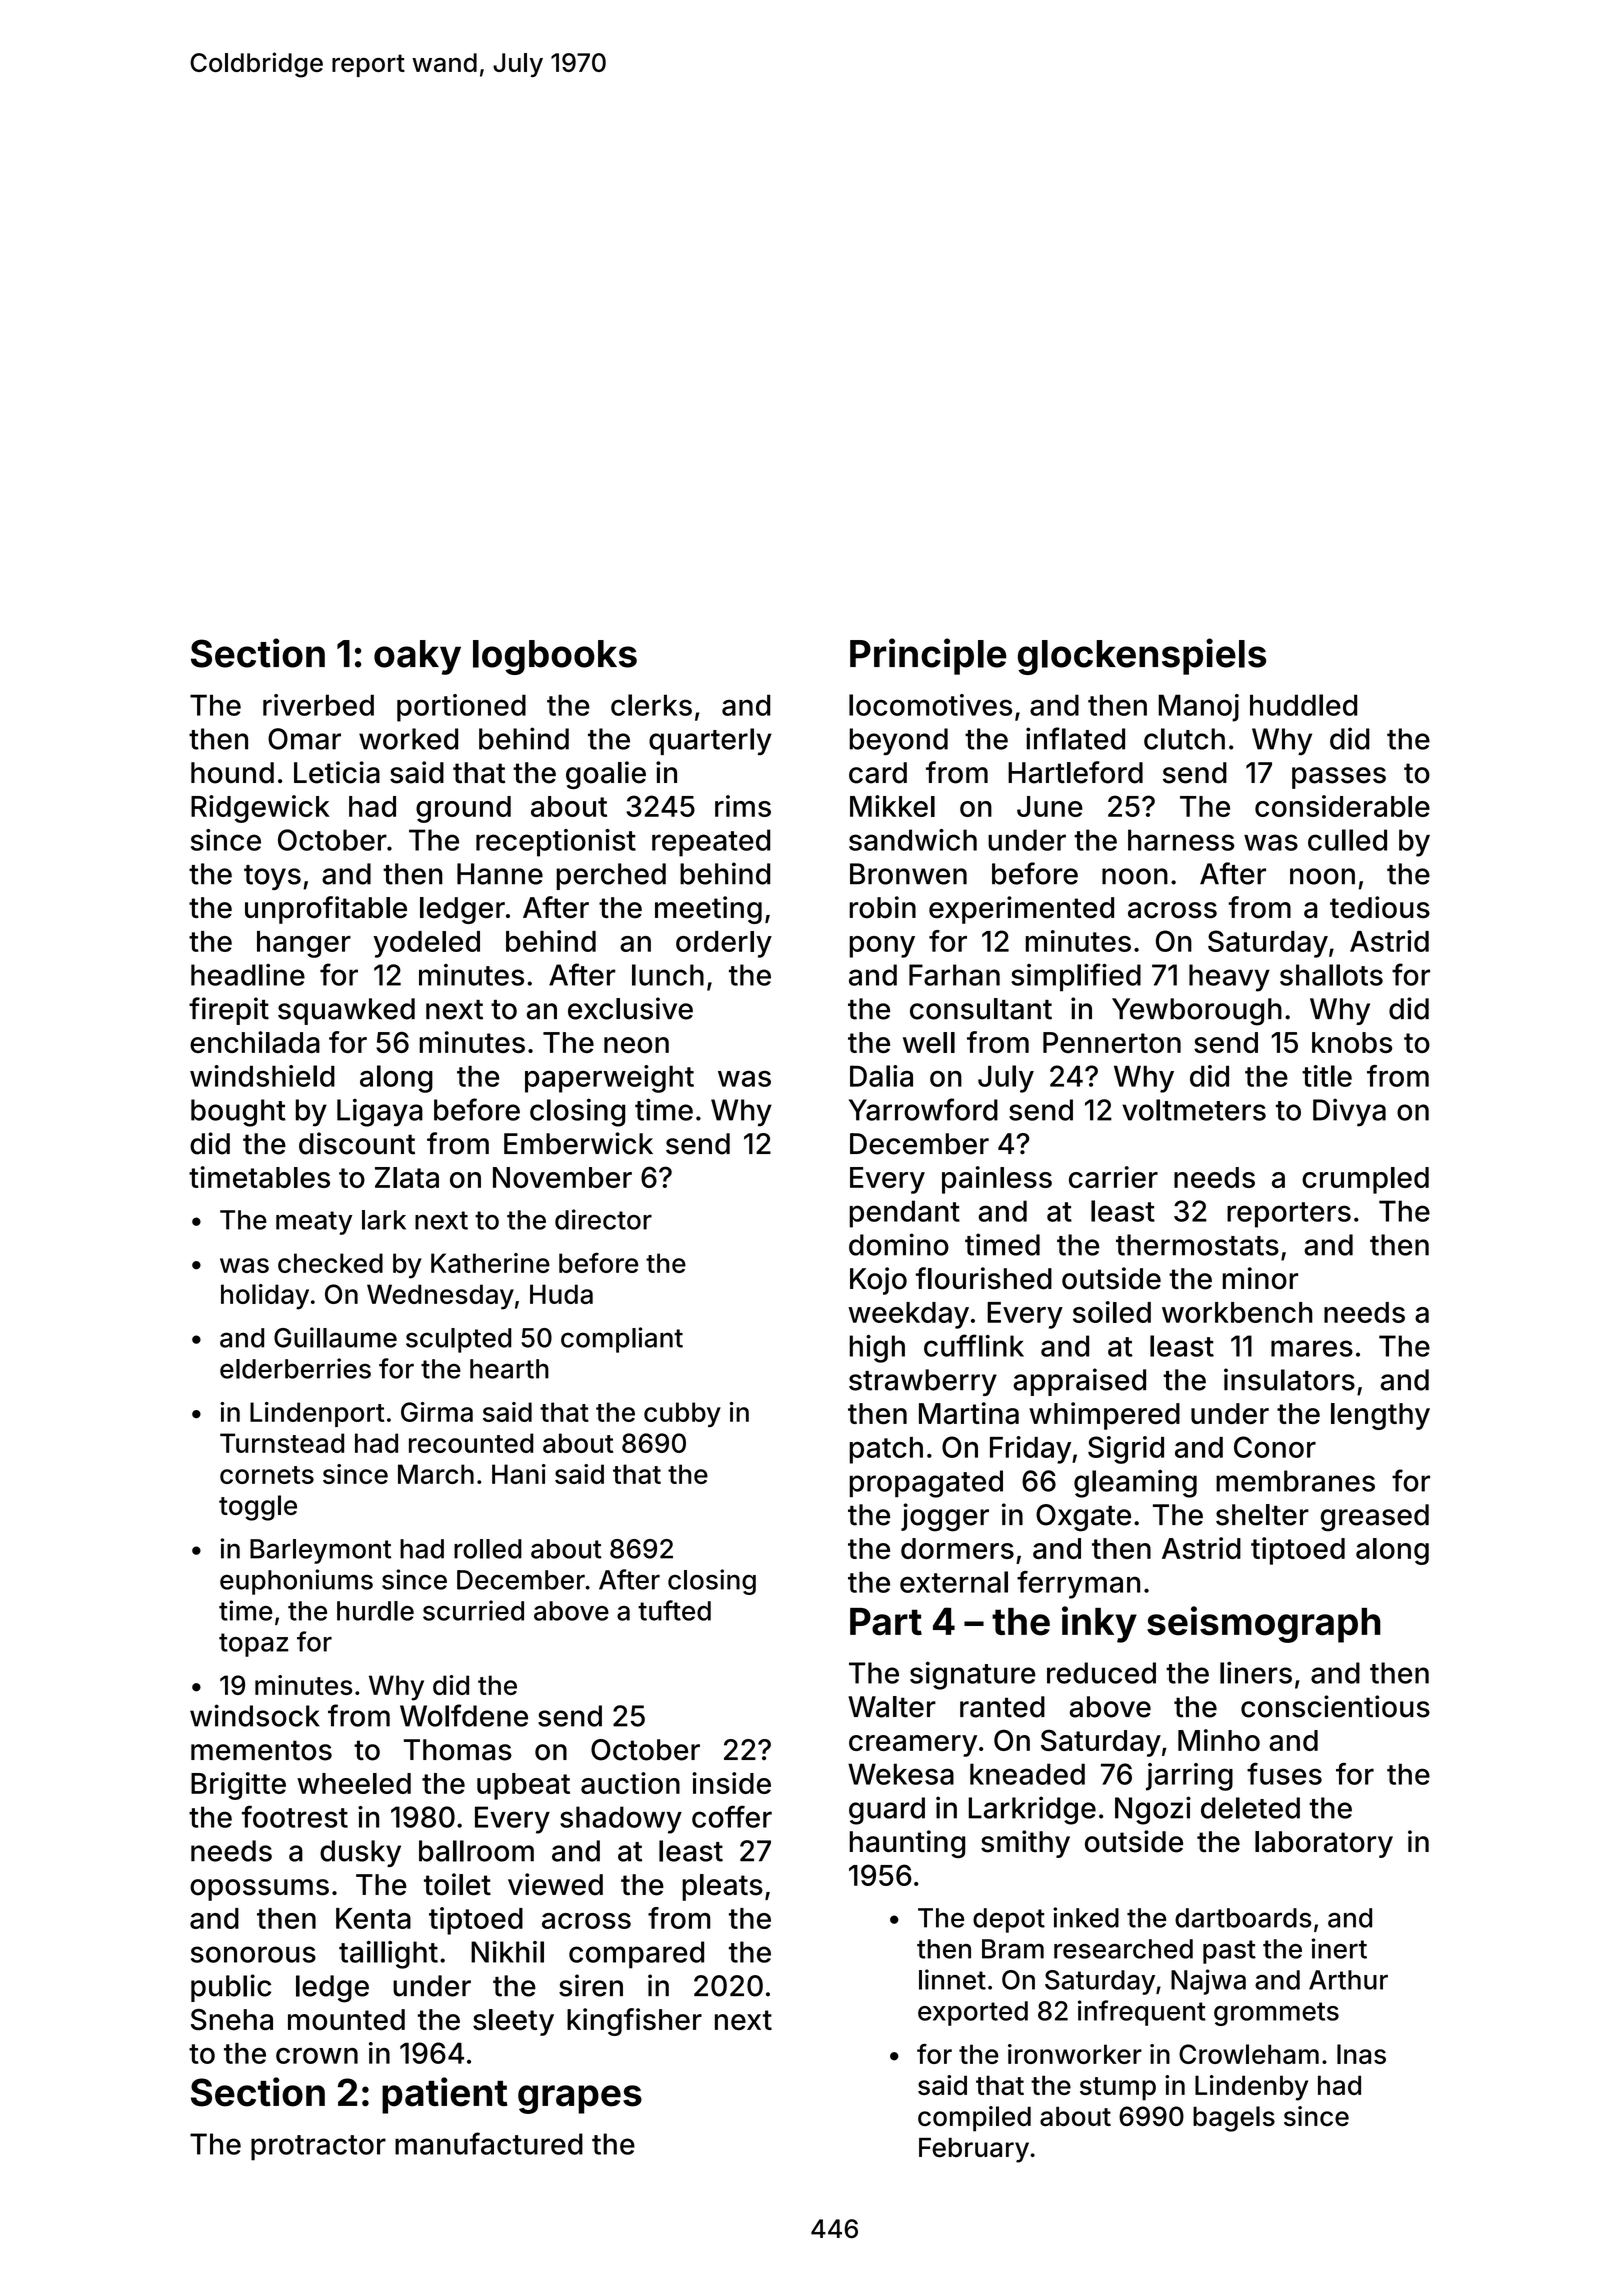  What do you see at coordinates (1264, 1624) in the page?
I see `seismograph` at bounding box center [1264, 1624].
